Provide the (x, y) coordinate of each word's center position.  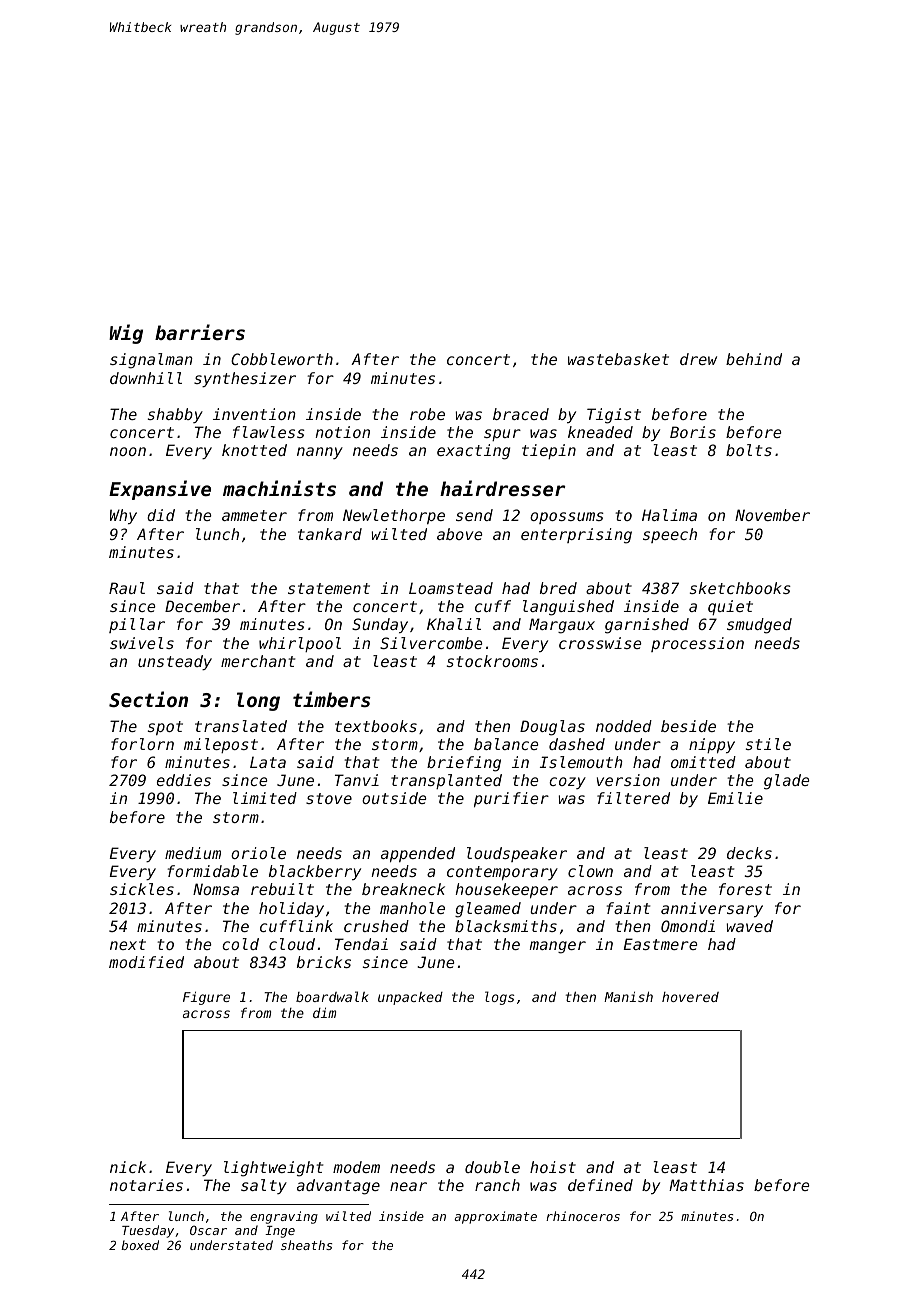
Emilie (735, 798)
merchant (258, 661)
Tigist (614, 416)
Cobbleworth (282, 359)
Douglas (552, 728)
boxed (140, 1245)
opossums (567, 518)
